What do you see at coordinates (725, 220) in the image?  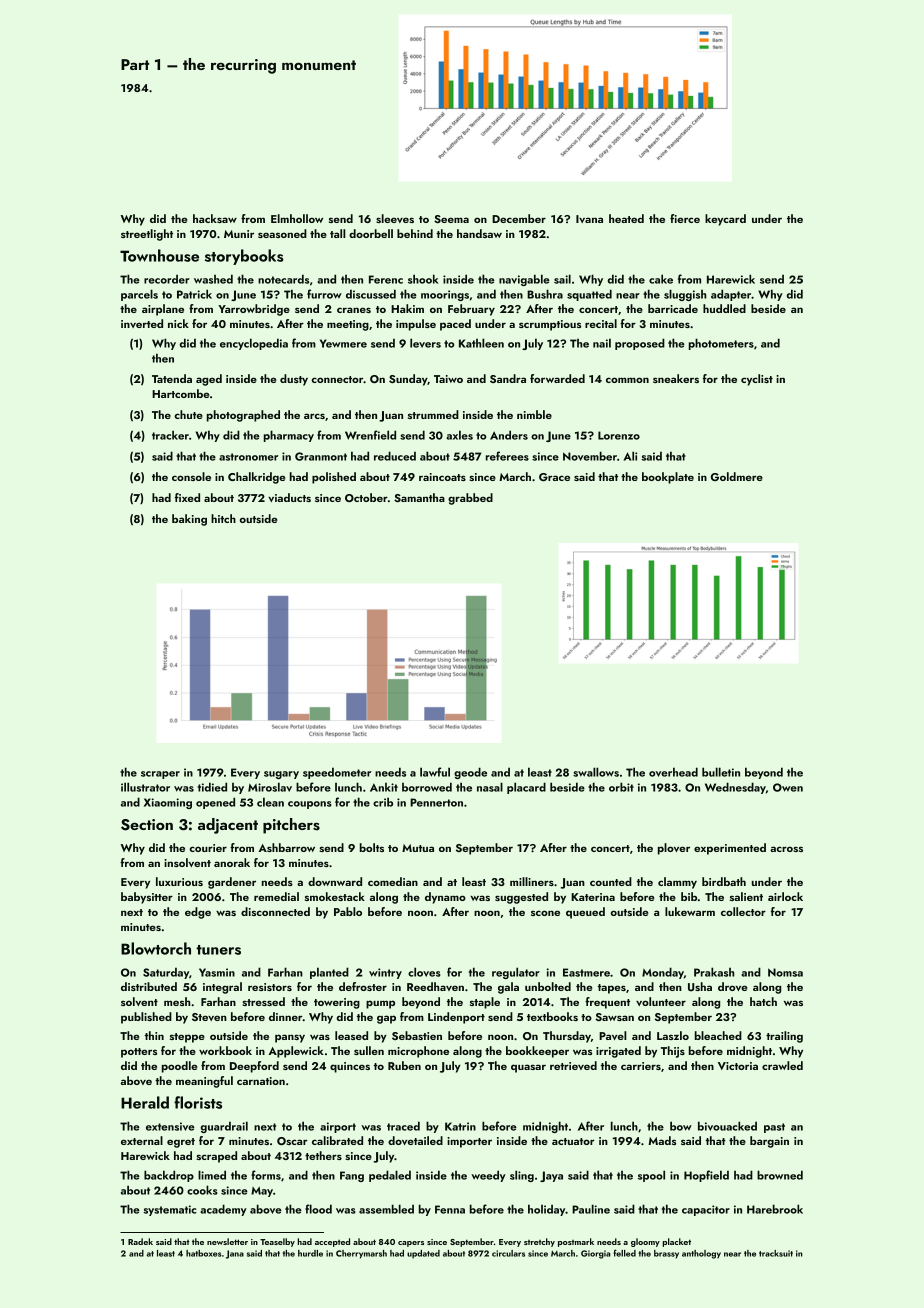 I see `keycard` at bounding box center [725, 220].
